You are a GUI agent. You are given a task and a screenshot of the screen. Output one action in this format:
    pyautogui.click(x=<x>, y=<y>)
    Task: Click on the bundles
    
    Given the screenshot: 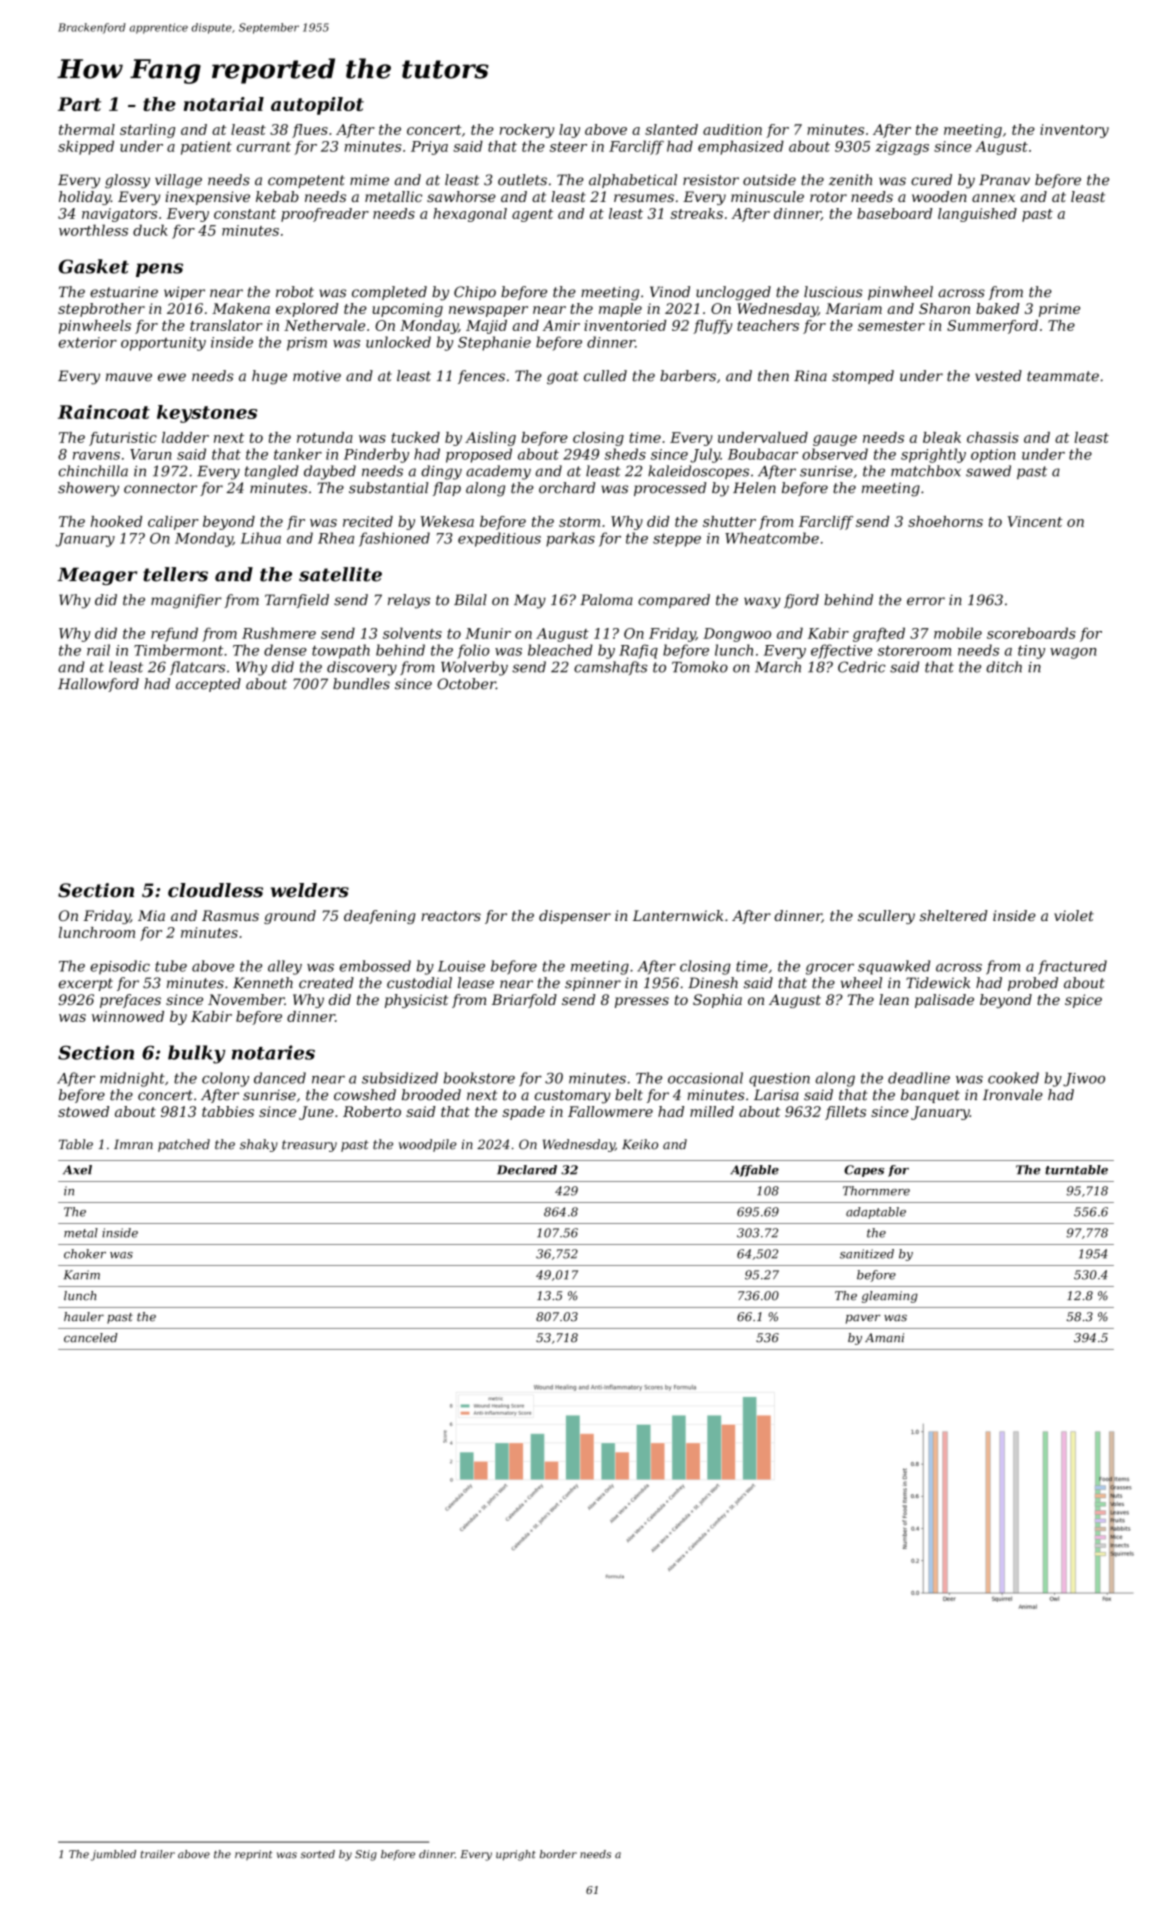 What is the action you would take?
    pyautogui.click(x=361, y=684)
